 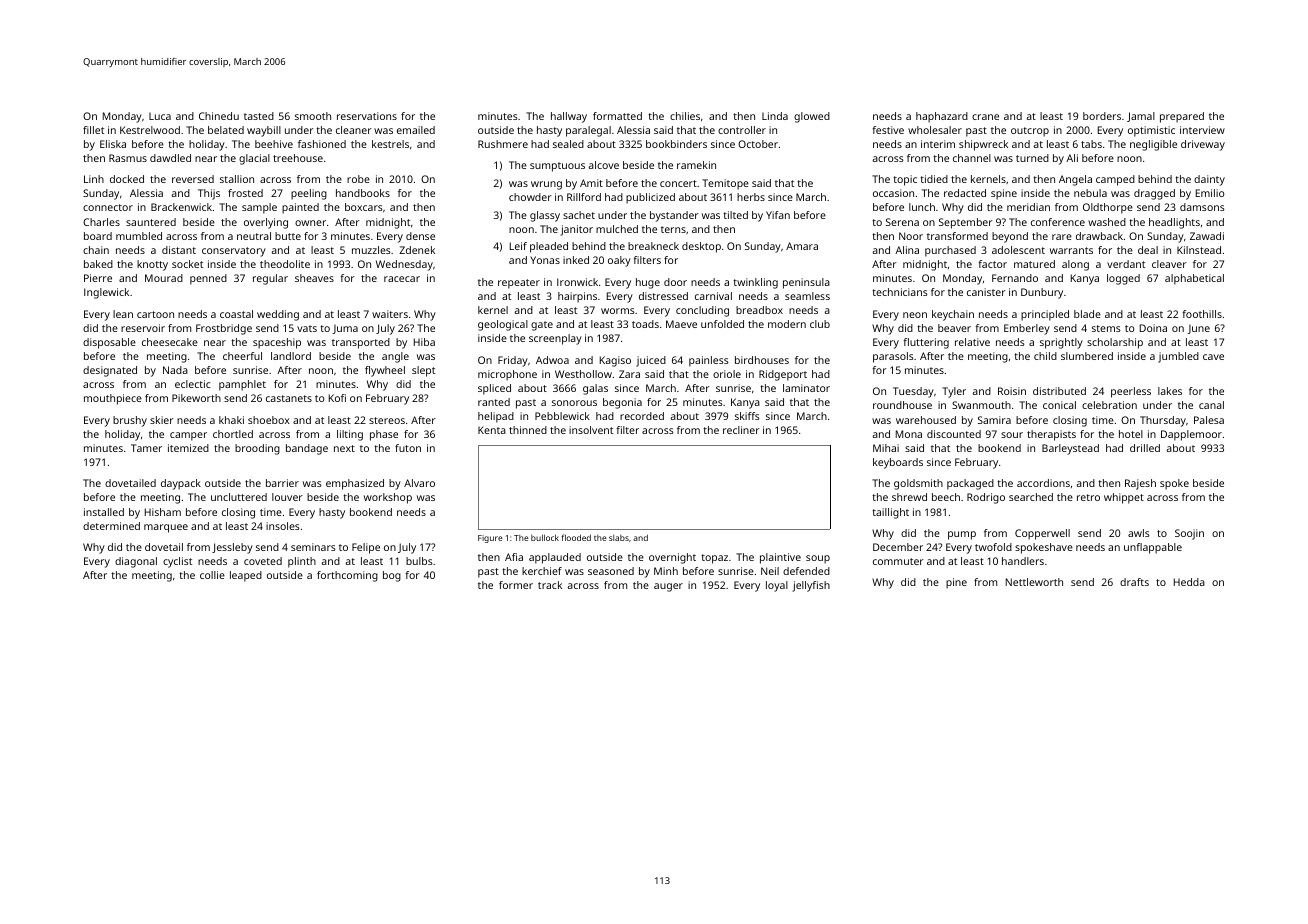 I want to click on Angela, so click(x=1075, y=180).
